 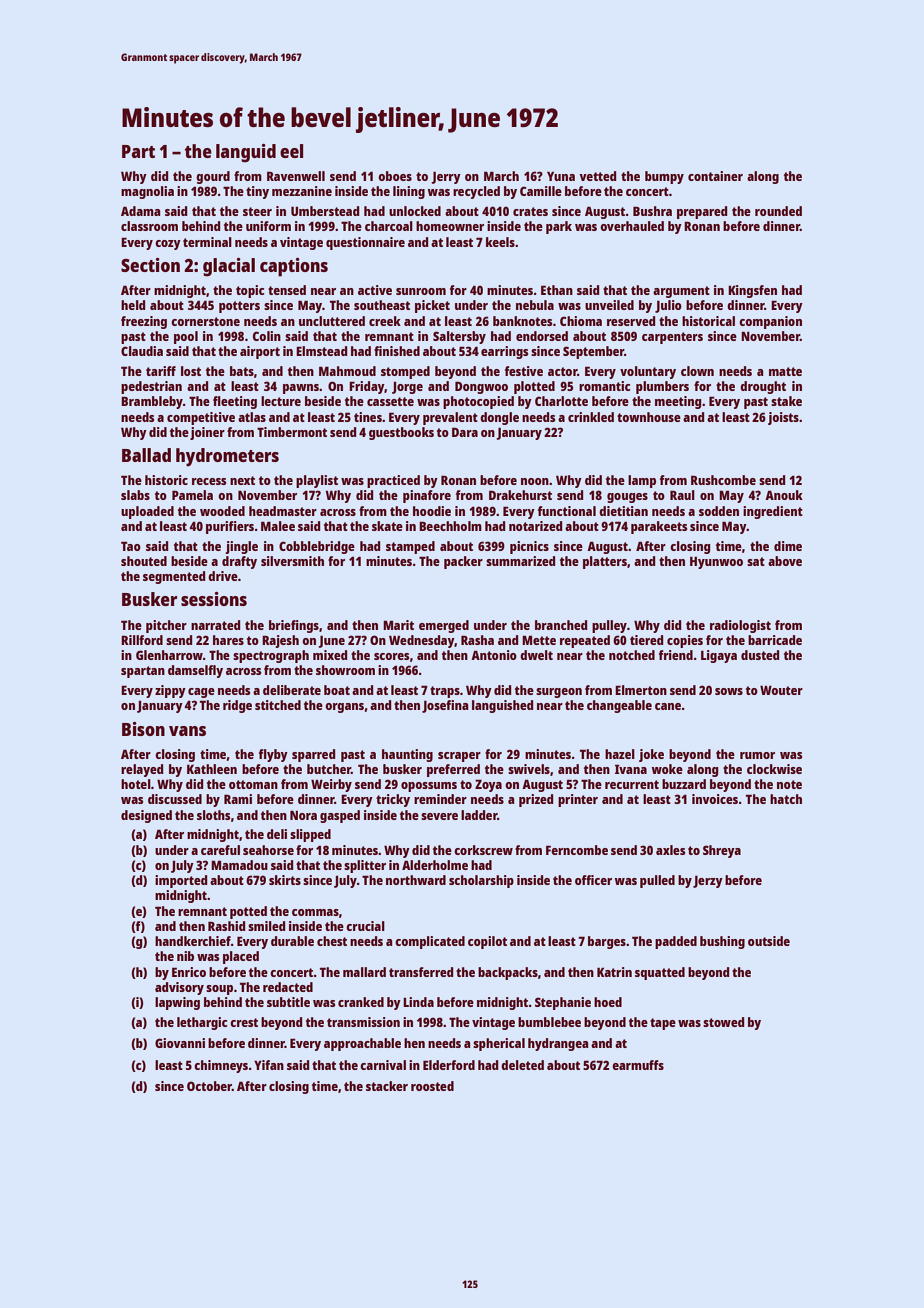 What do you see at coordinates (432, 1086) in the screenshot?
I see `roosted` at bounding box center [432, 1086].
